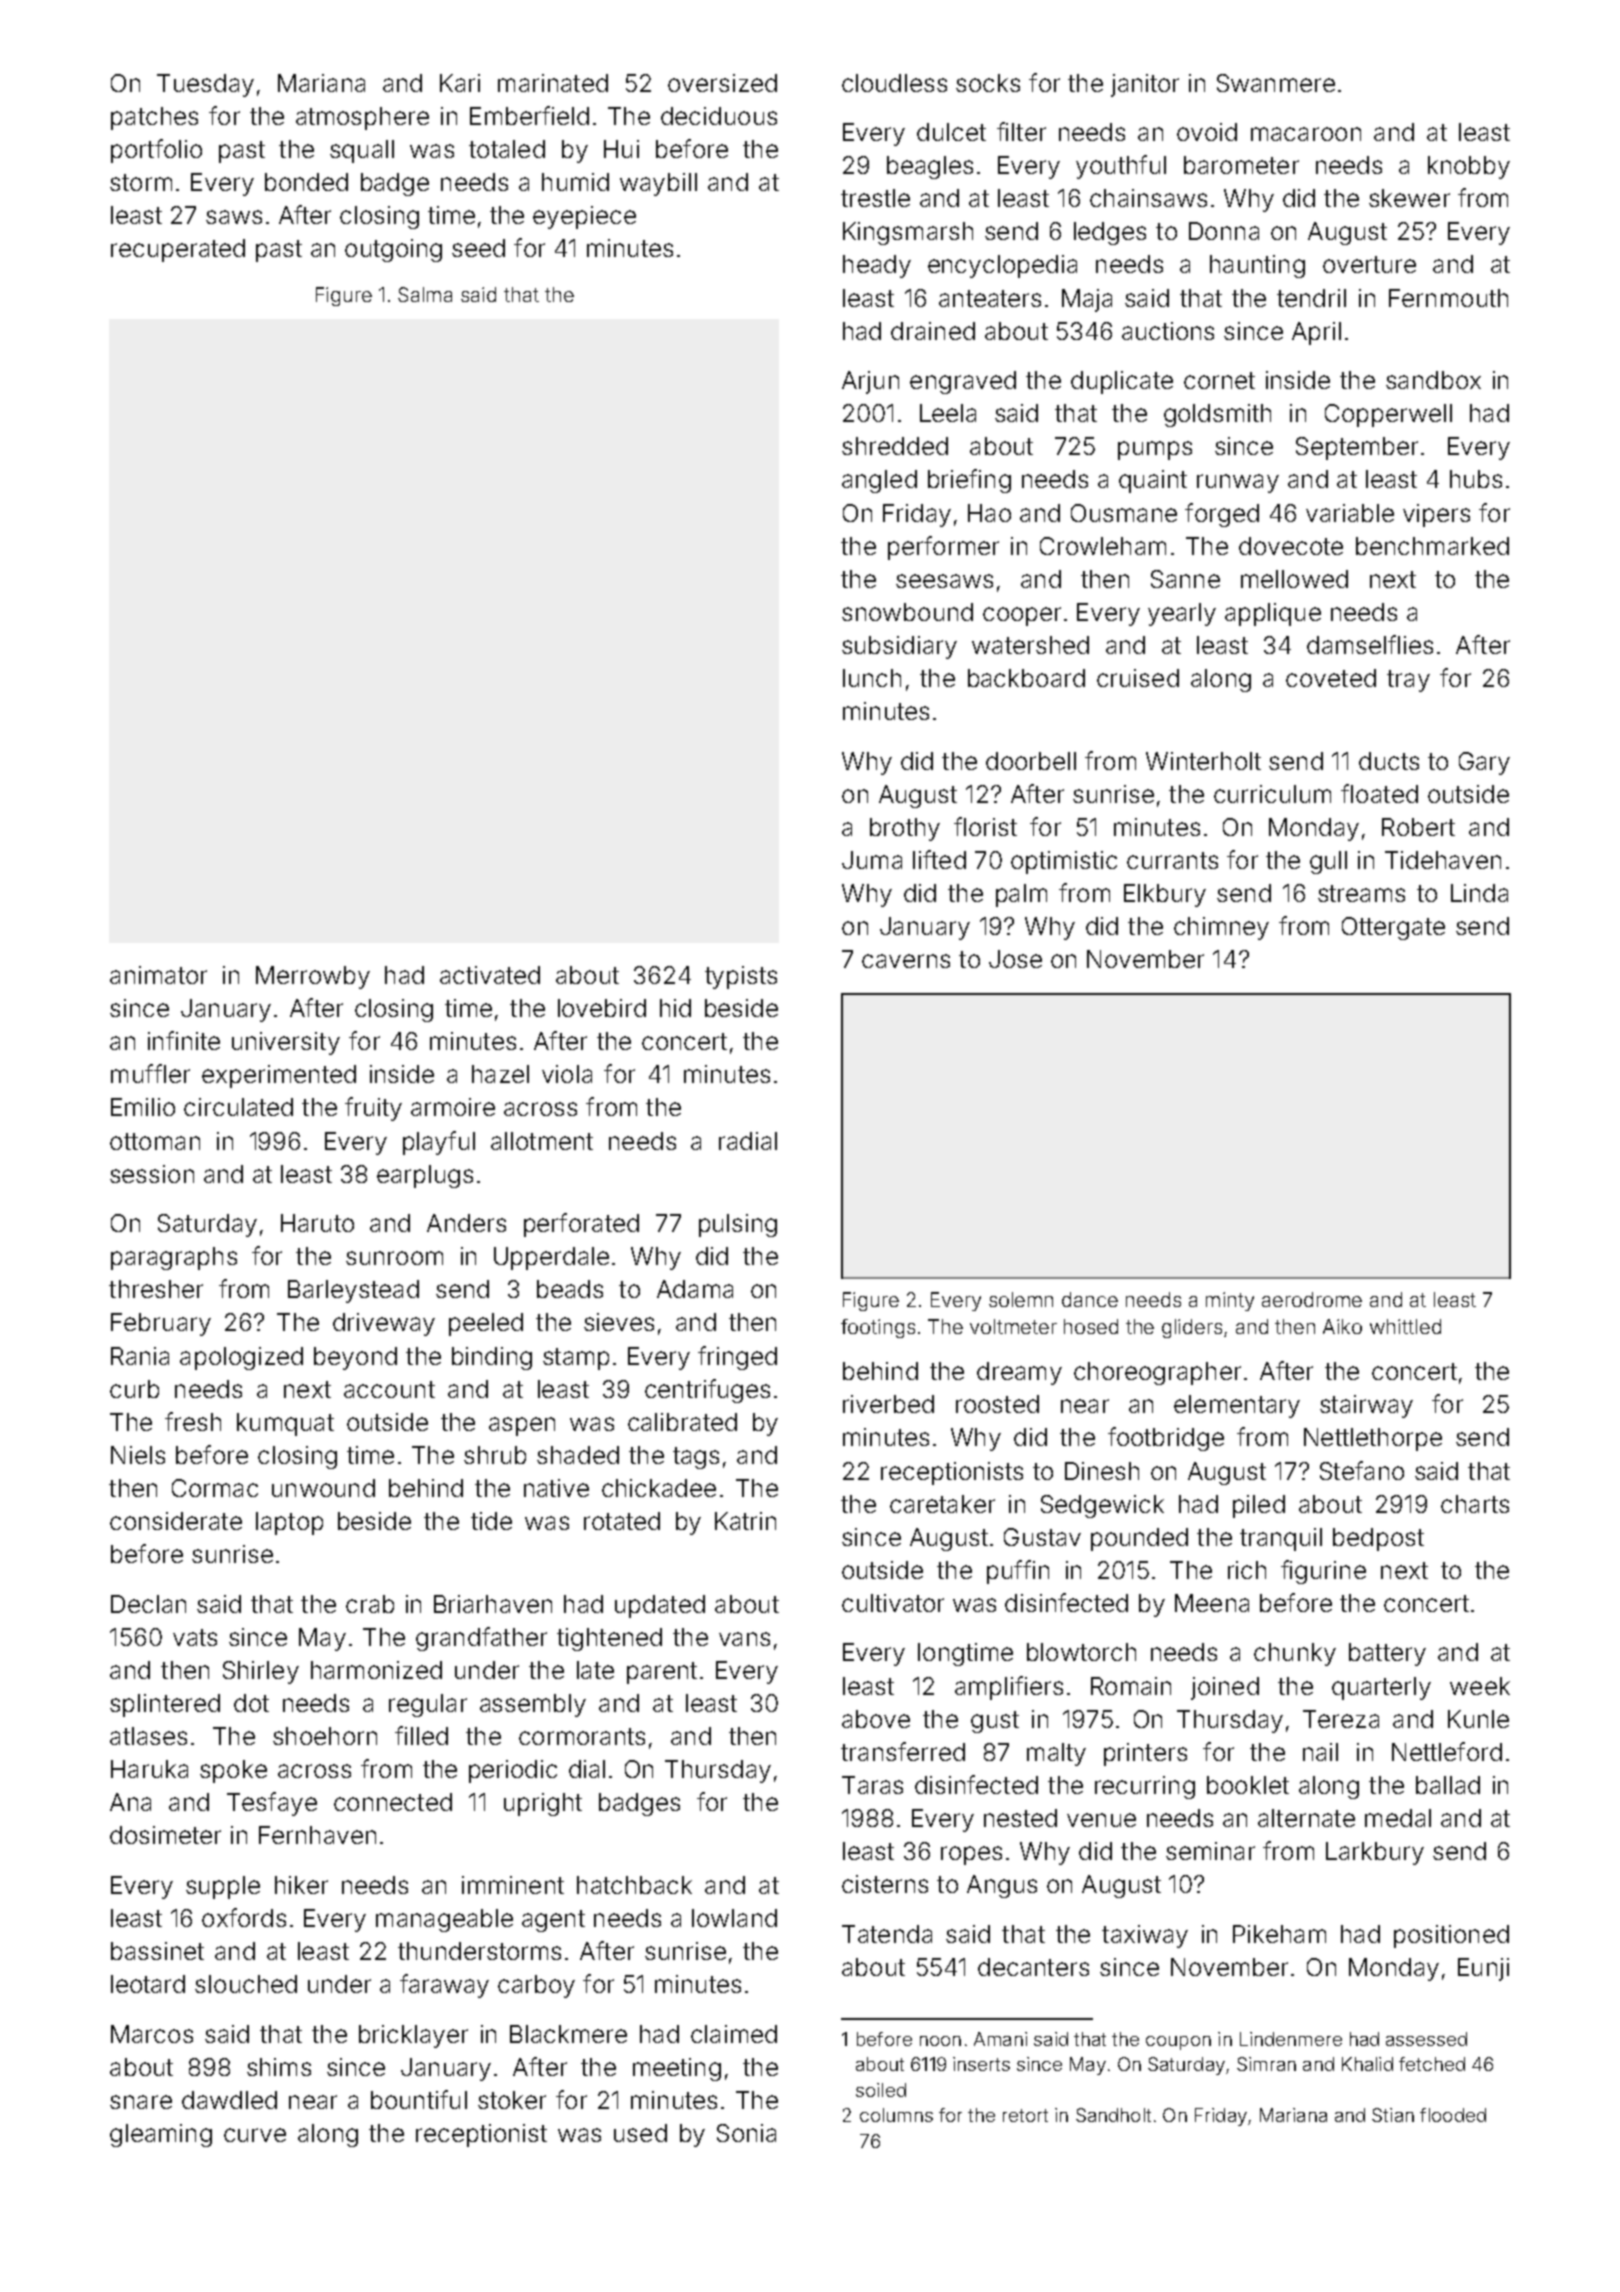  I want to click on Kari, so click(460, 83).
